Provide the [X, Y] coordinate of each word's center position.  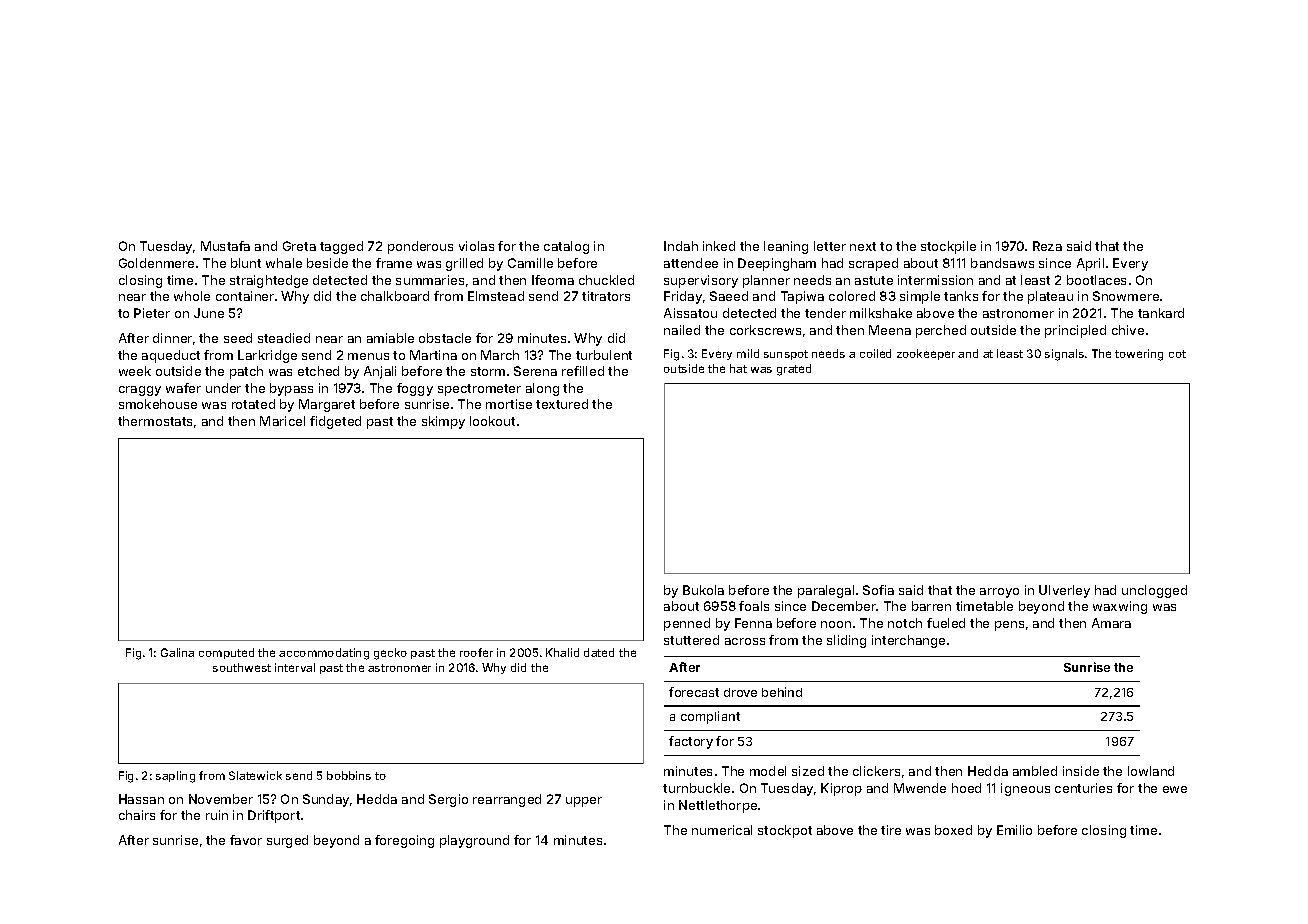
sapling [175, 777]
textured [562, 404]
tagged [341, 247]
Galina [177, 652]
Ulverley [1064, 591]
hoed [966, 788]
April [1090, 264]
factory [691, 742]
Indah [681, 246]
